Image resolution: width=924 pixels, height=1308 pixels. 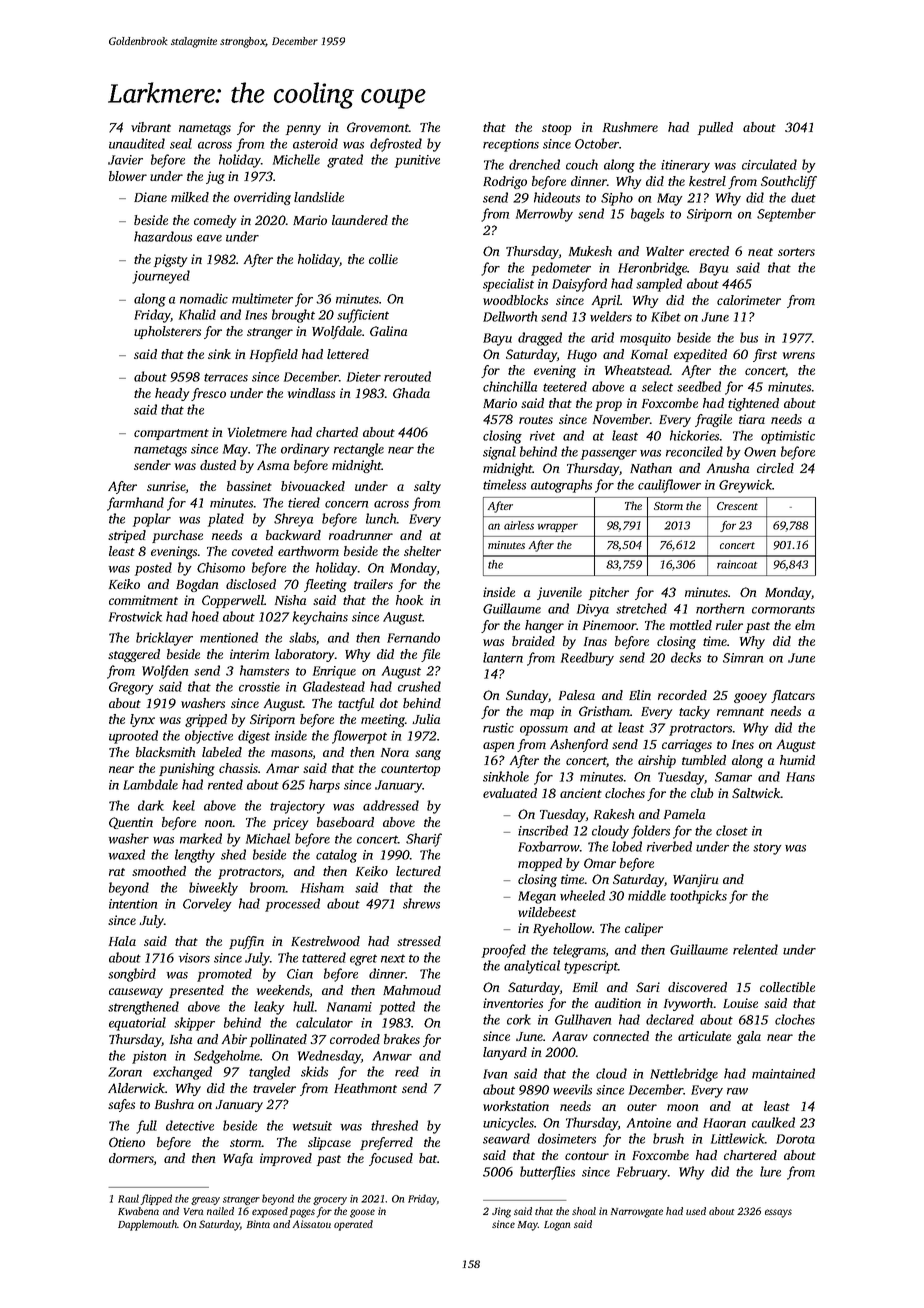 I want to click on calorimeter, so click(x=749, y=300).
